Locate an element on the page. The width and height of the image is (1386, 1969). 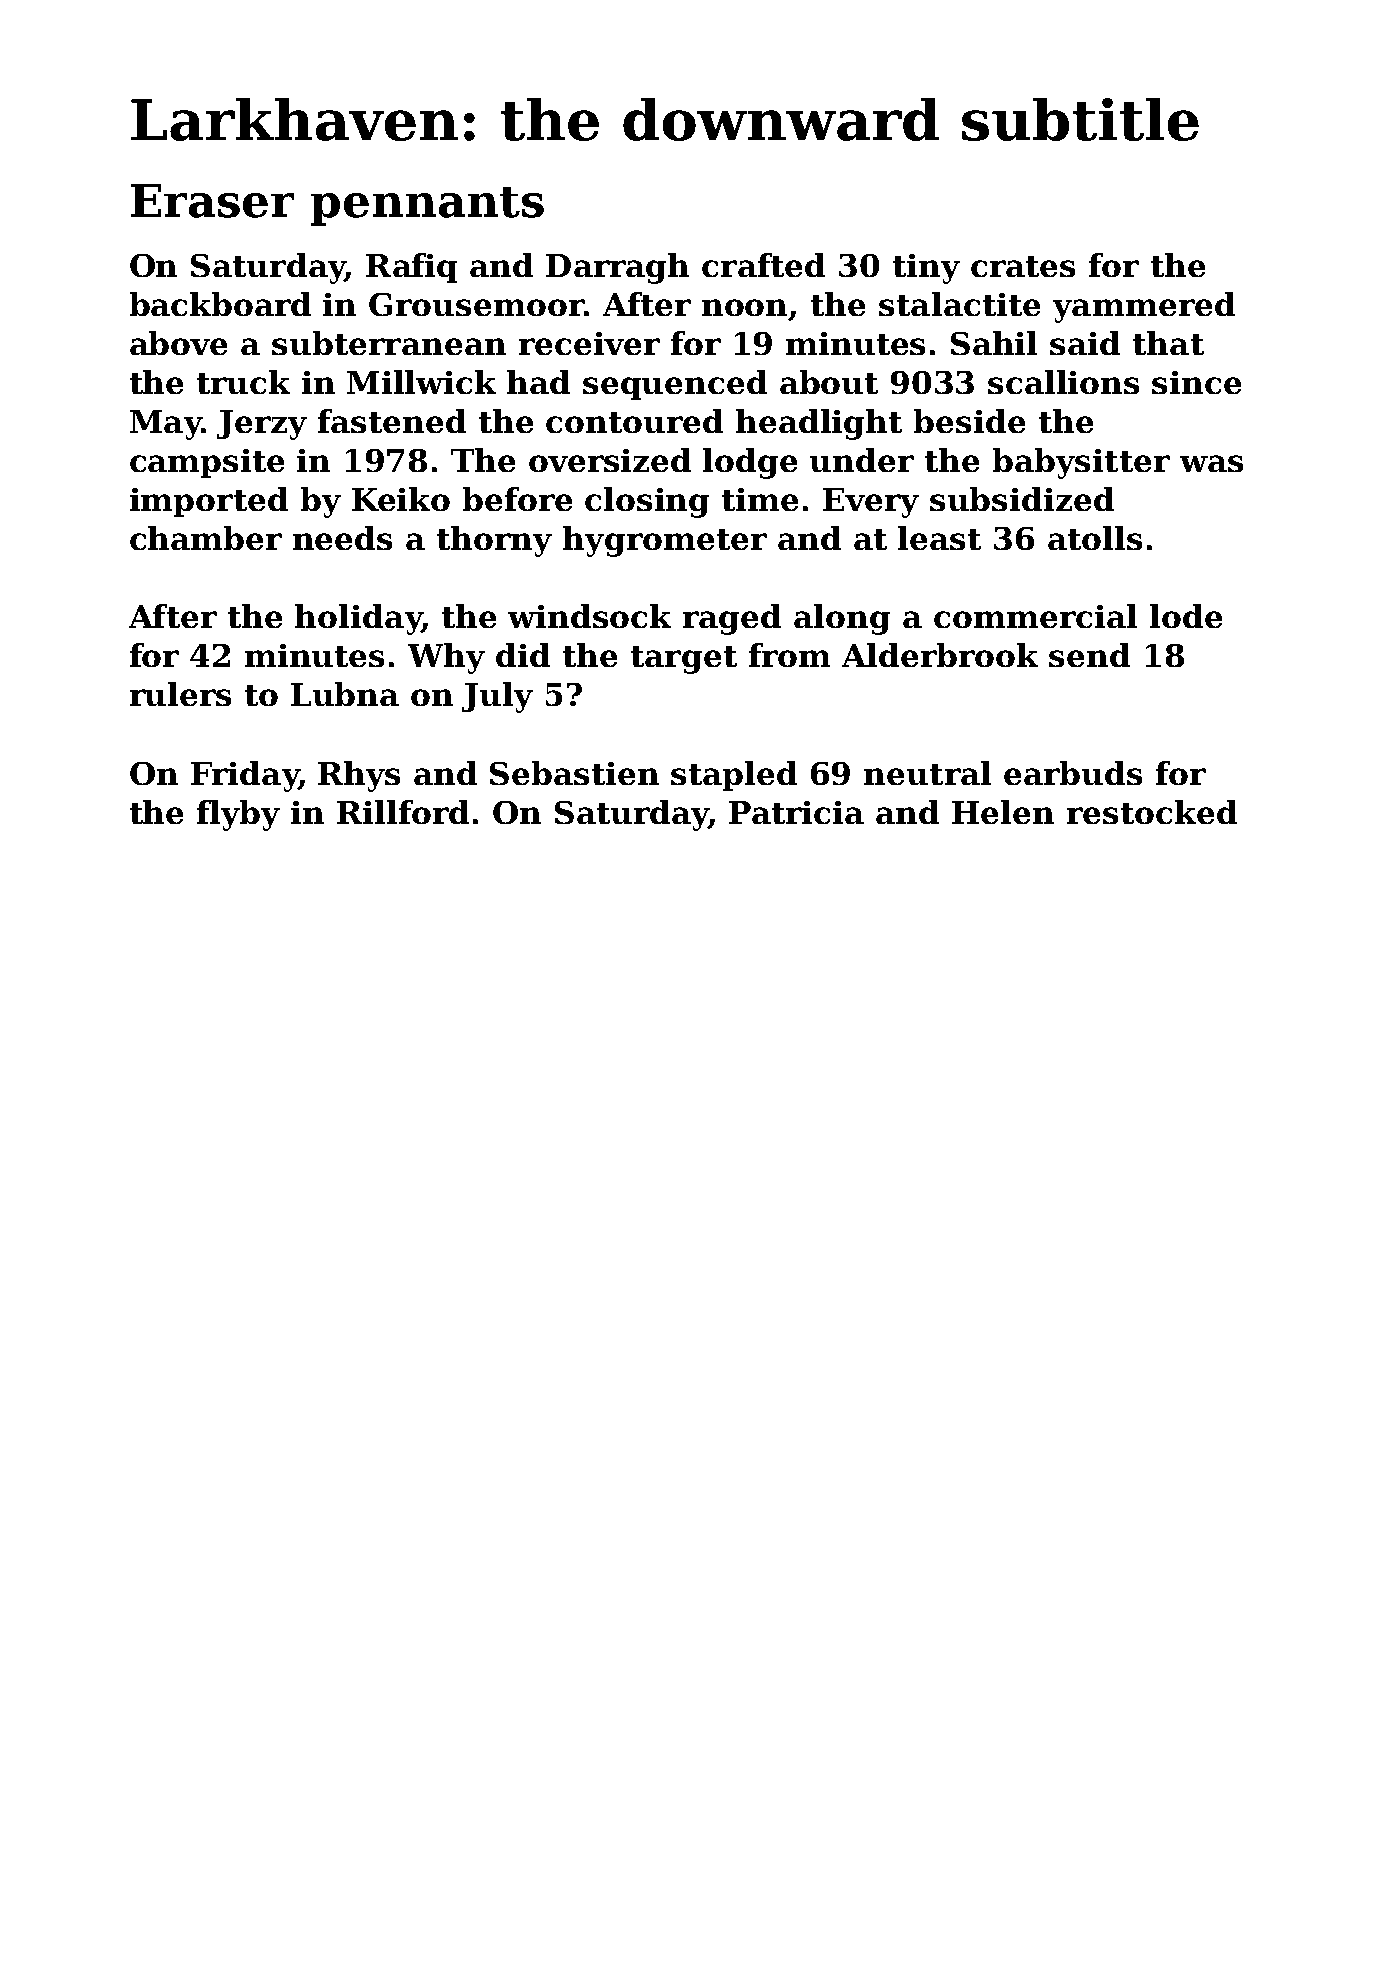
Rafiq is located at coordinates (411, 268).
